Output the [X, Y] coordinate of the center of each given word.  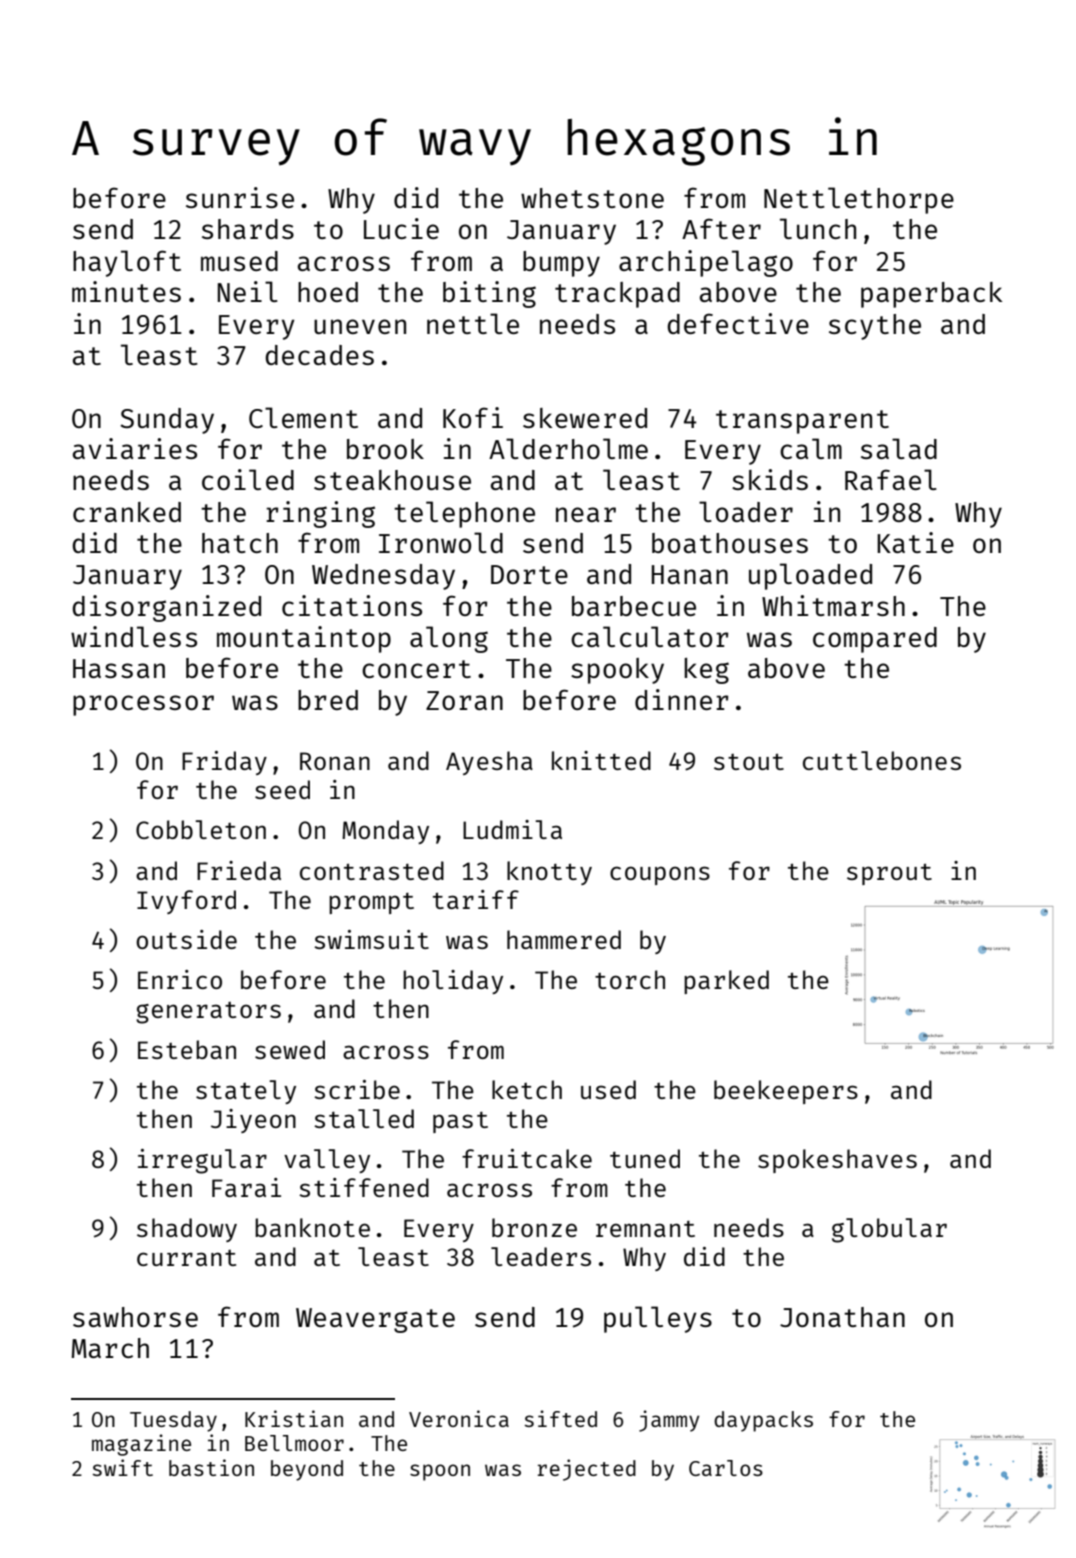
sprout [889, 874]
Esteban [187, 1049]
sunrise [240, 197]
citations [352, 605]
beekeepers [786, 1092]
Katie [915, 542]
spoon [440, 1472]
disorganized [166, 608]
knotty [549, 873]
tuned [645, 1158]
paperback [932, 295]
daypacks [763, 1421]
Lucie [401, 228]
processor [143, 705]
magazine [141, 1445]
